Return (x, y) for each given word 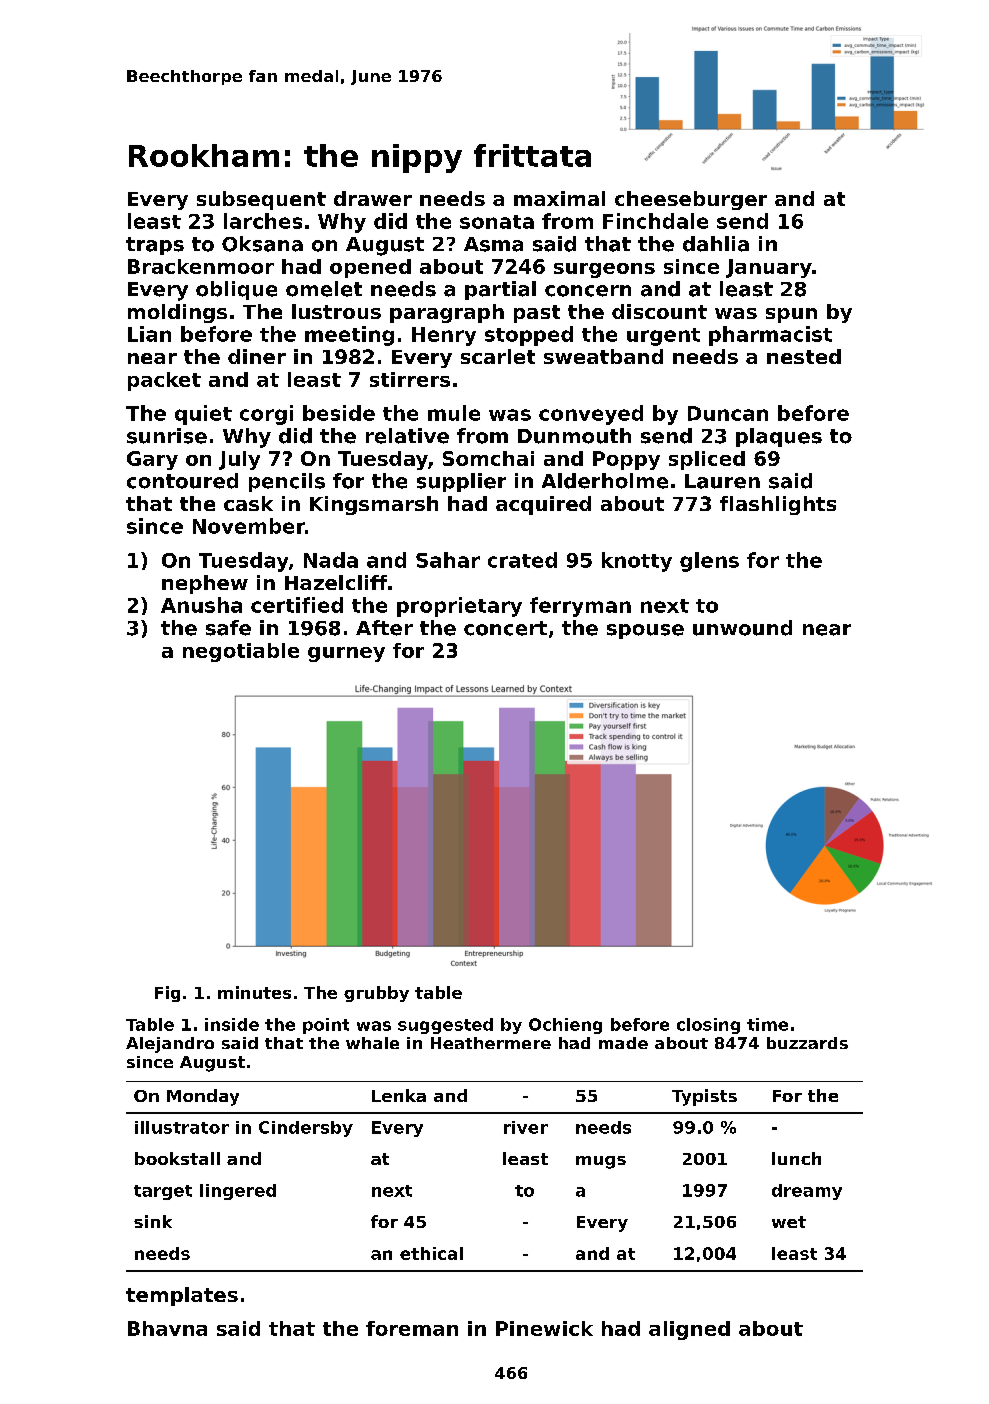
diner (257, 356)
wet (789, 1222)
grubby (376, 994)
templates (182, 1296)
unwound (742, 628)
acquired (543, 505)
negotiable (241, 652)
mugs (601, 1162)
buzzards (807, 1043)
